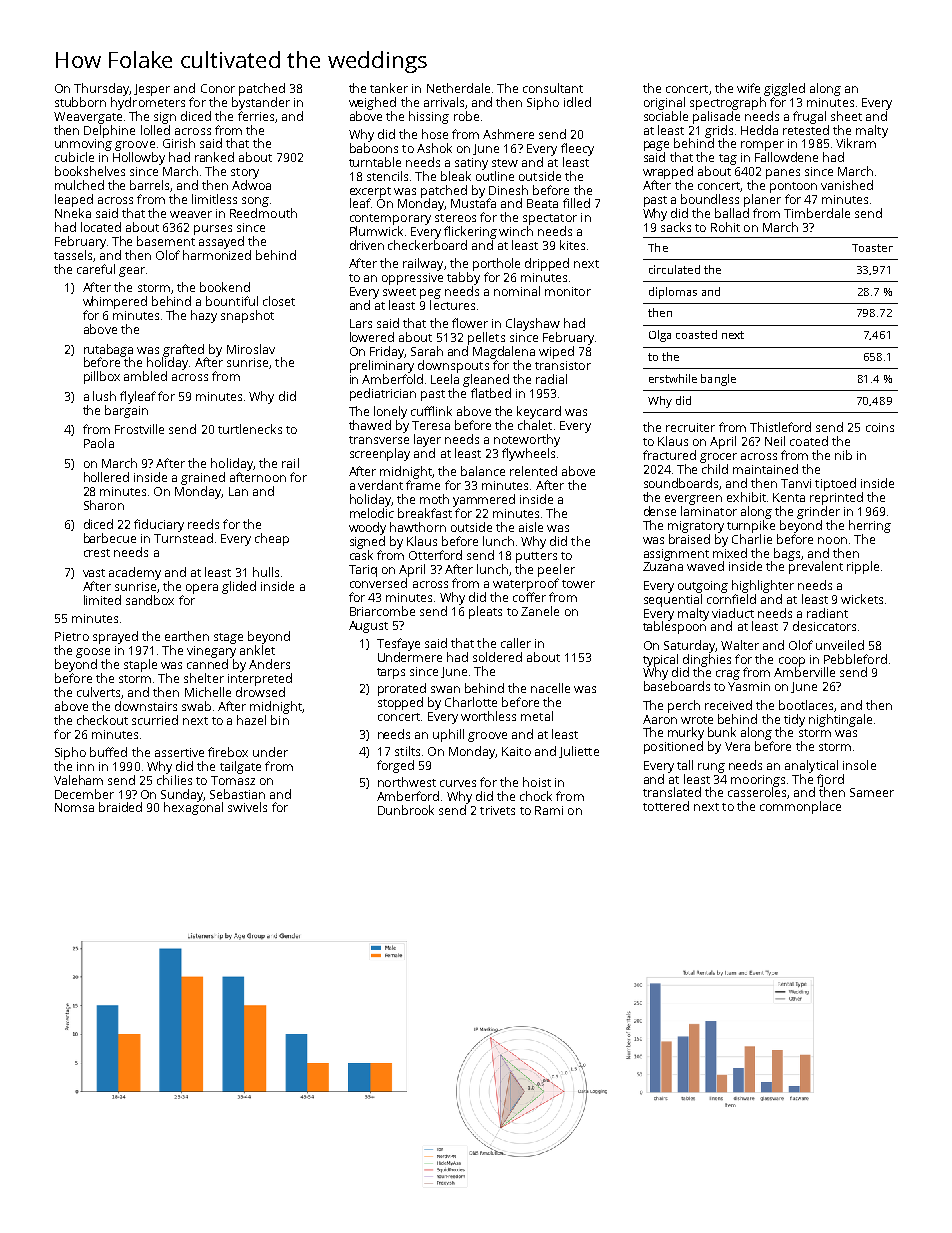 Image resolution: width=952 pixels, height=1233 pixels. I want to click on chilies, so click(174, 780).
